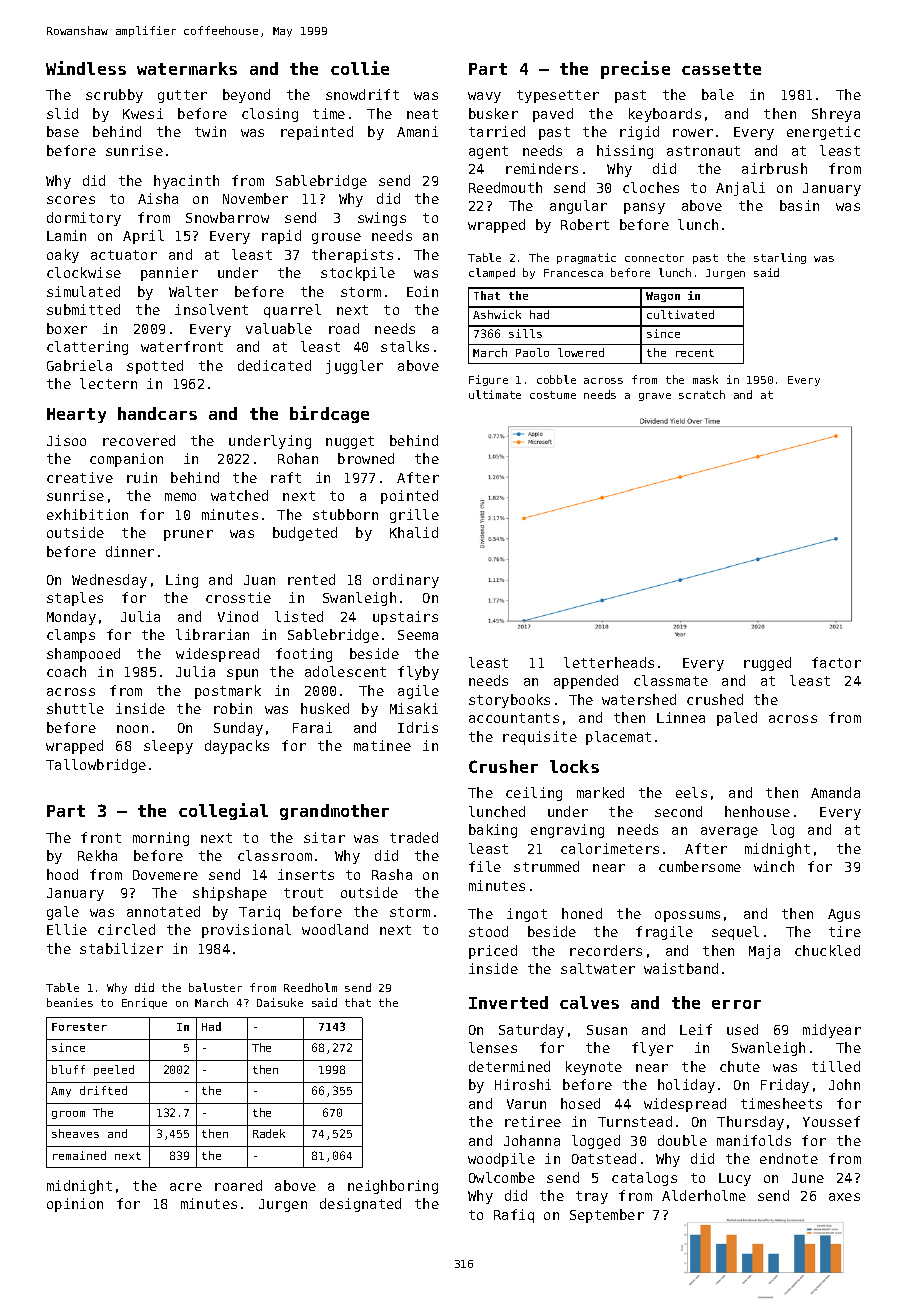  I want to click on woodland, so click(335, 929).
